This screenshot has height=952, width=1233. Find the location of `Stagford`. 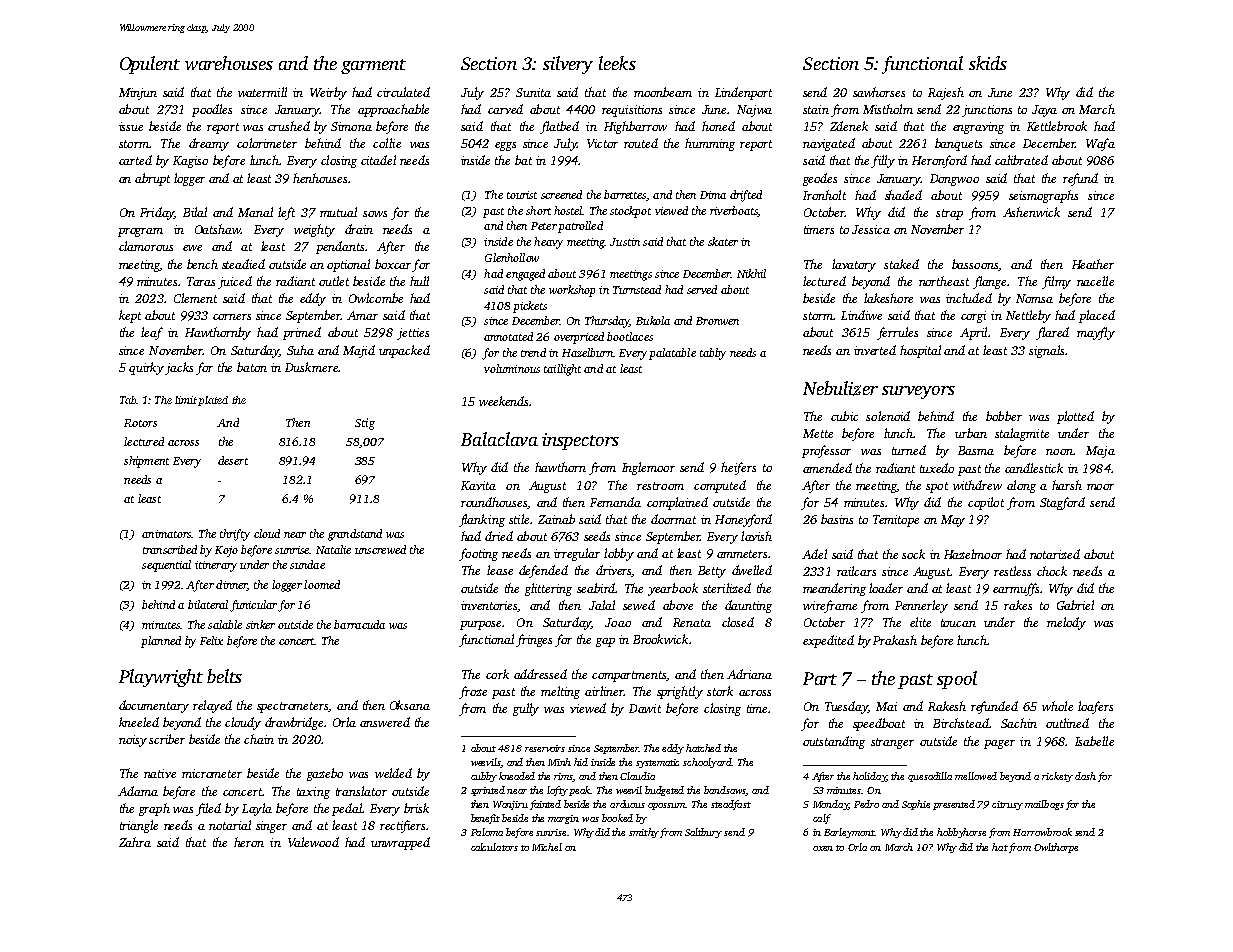

Stagford is located at coordinates (1062, 503).
